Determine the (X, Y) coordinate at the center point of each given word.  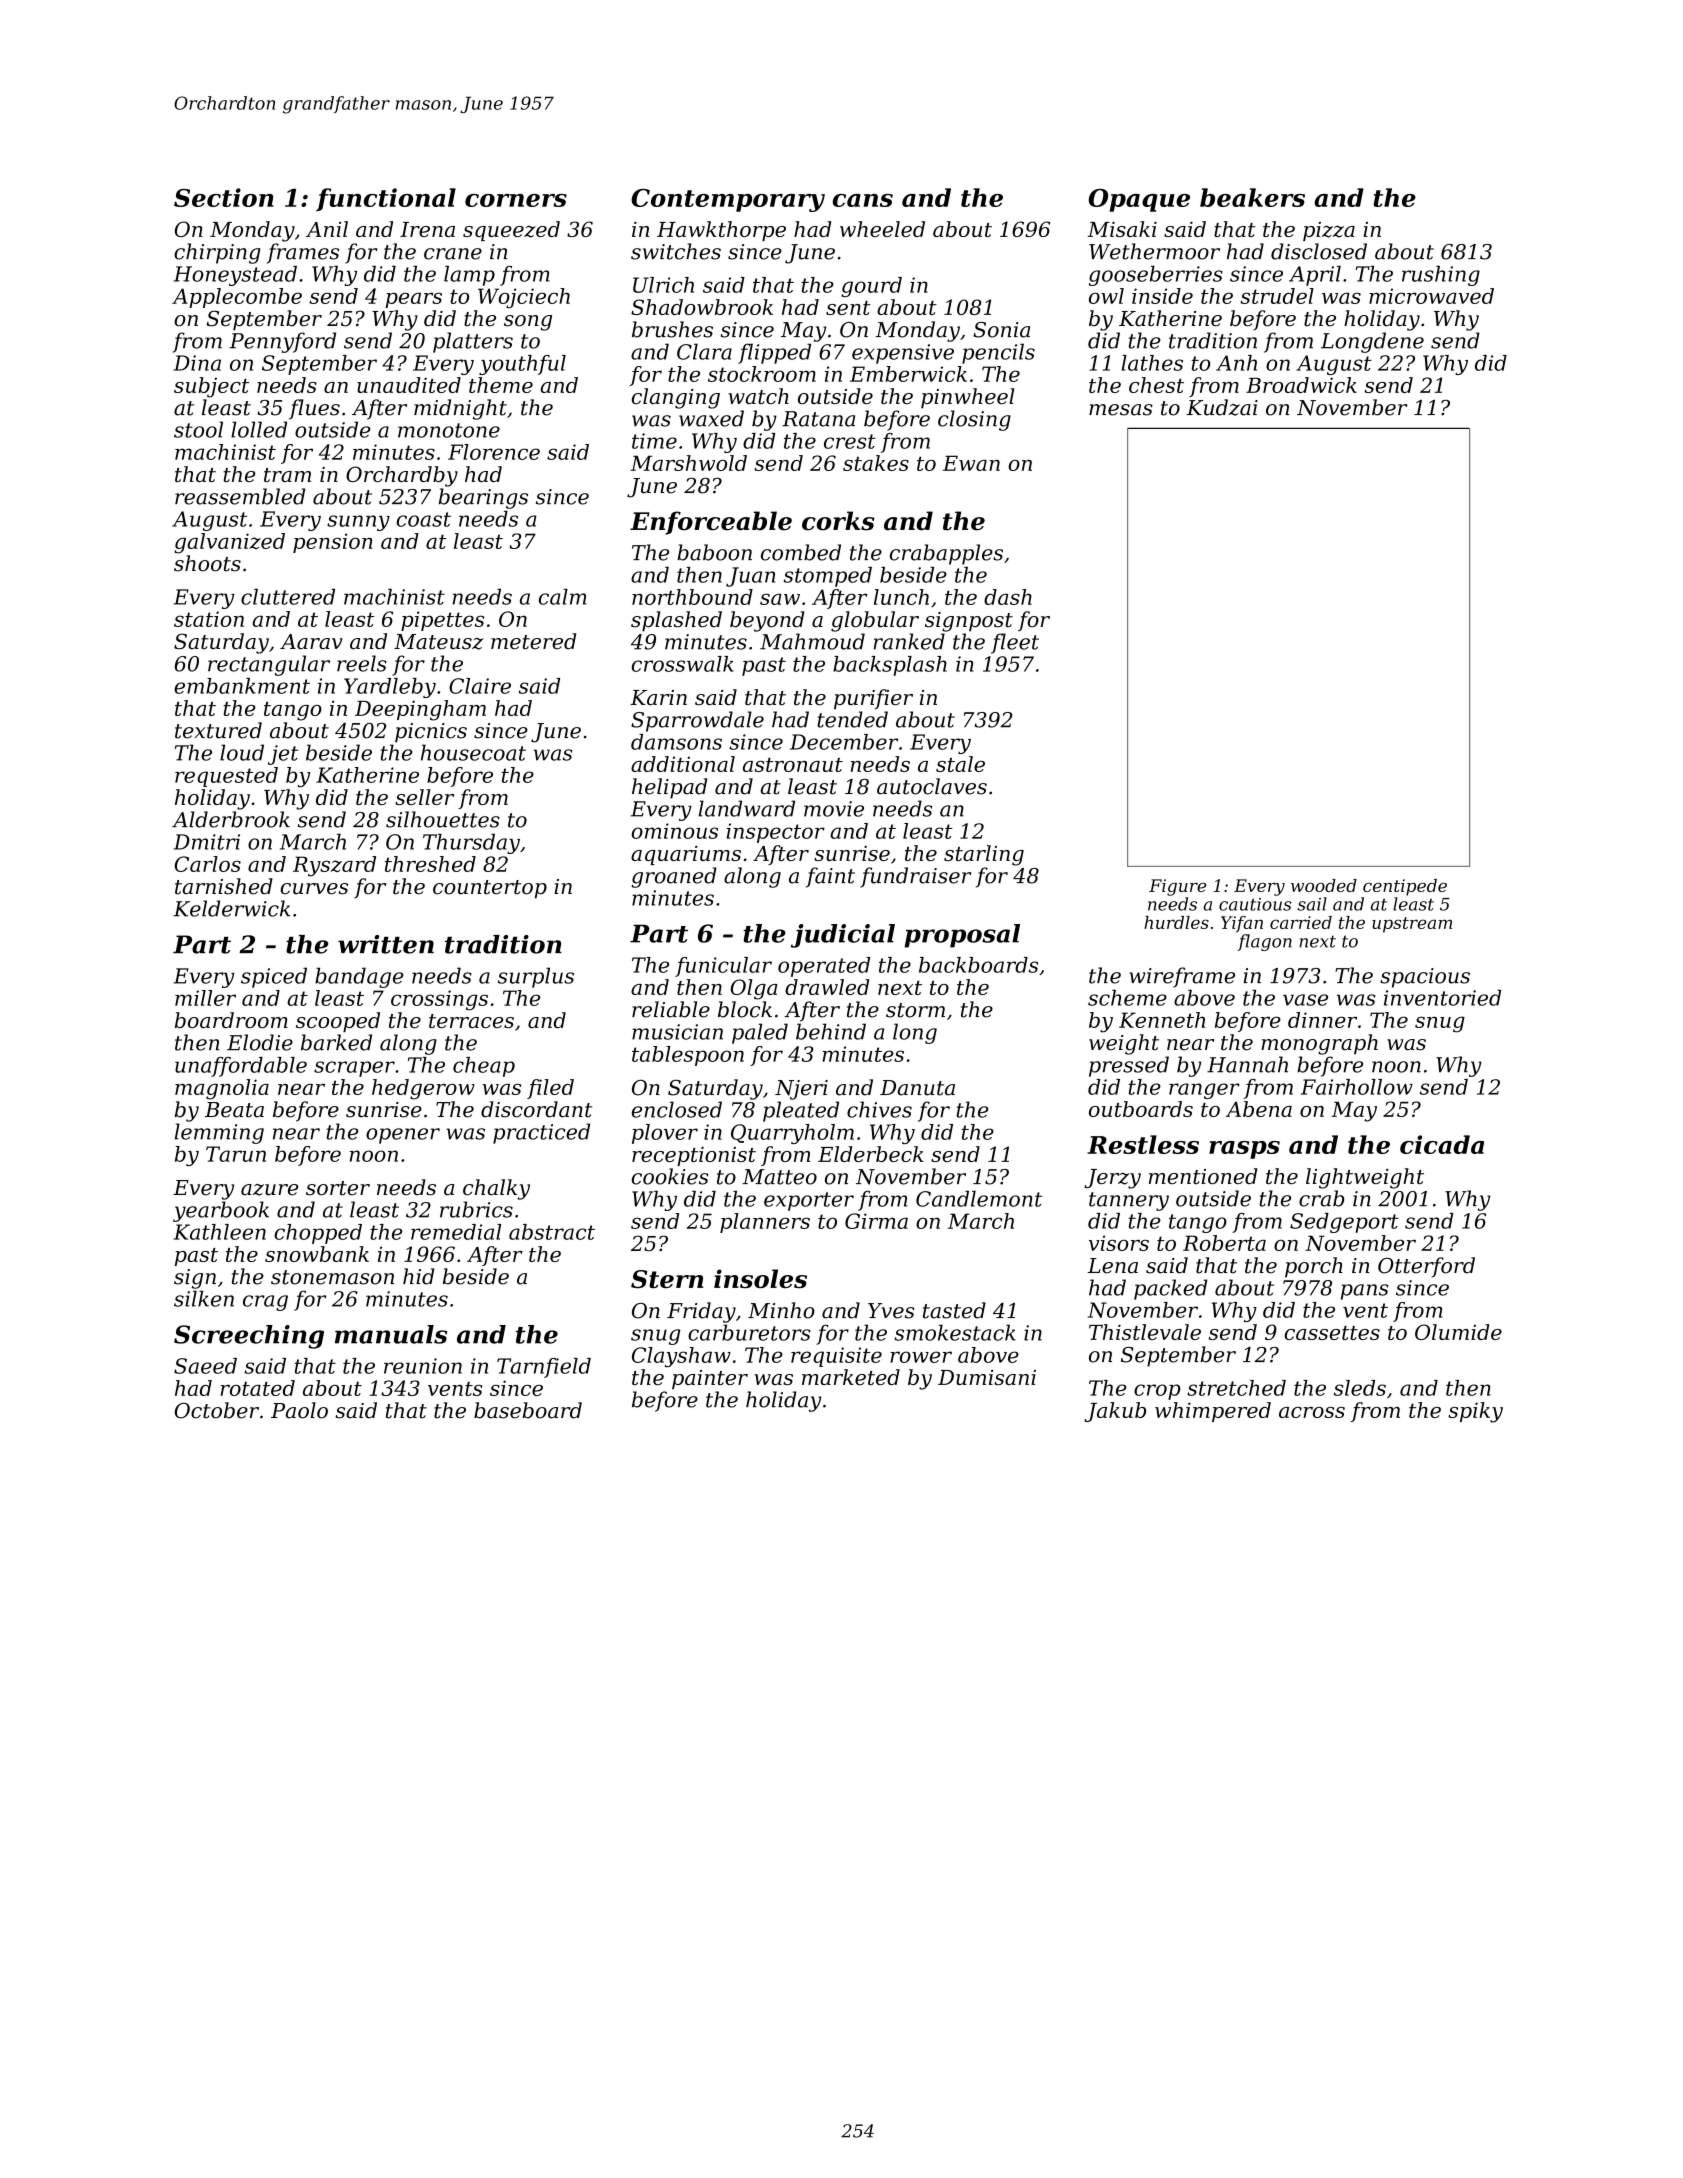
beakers (1252, 197)
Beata (234, 1110)
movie (834, 809)
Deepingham (420, 710)
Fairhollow (1357, 1087)
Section (224, 197)
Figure (1177, 887)
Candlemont (979, 1199)
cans (863, 200)
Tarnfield (544, 1368)
